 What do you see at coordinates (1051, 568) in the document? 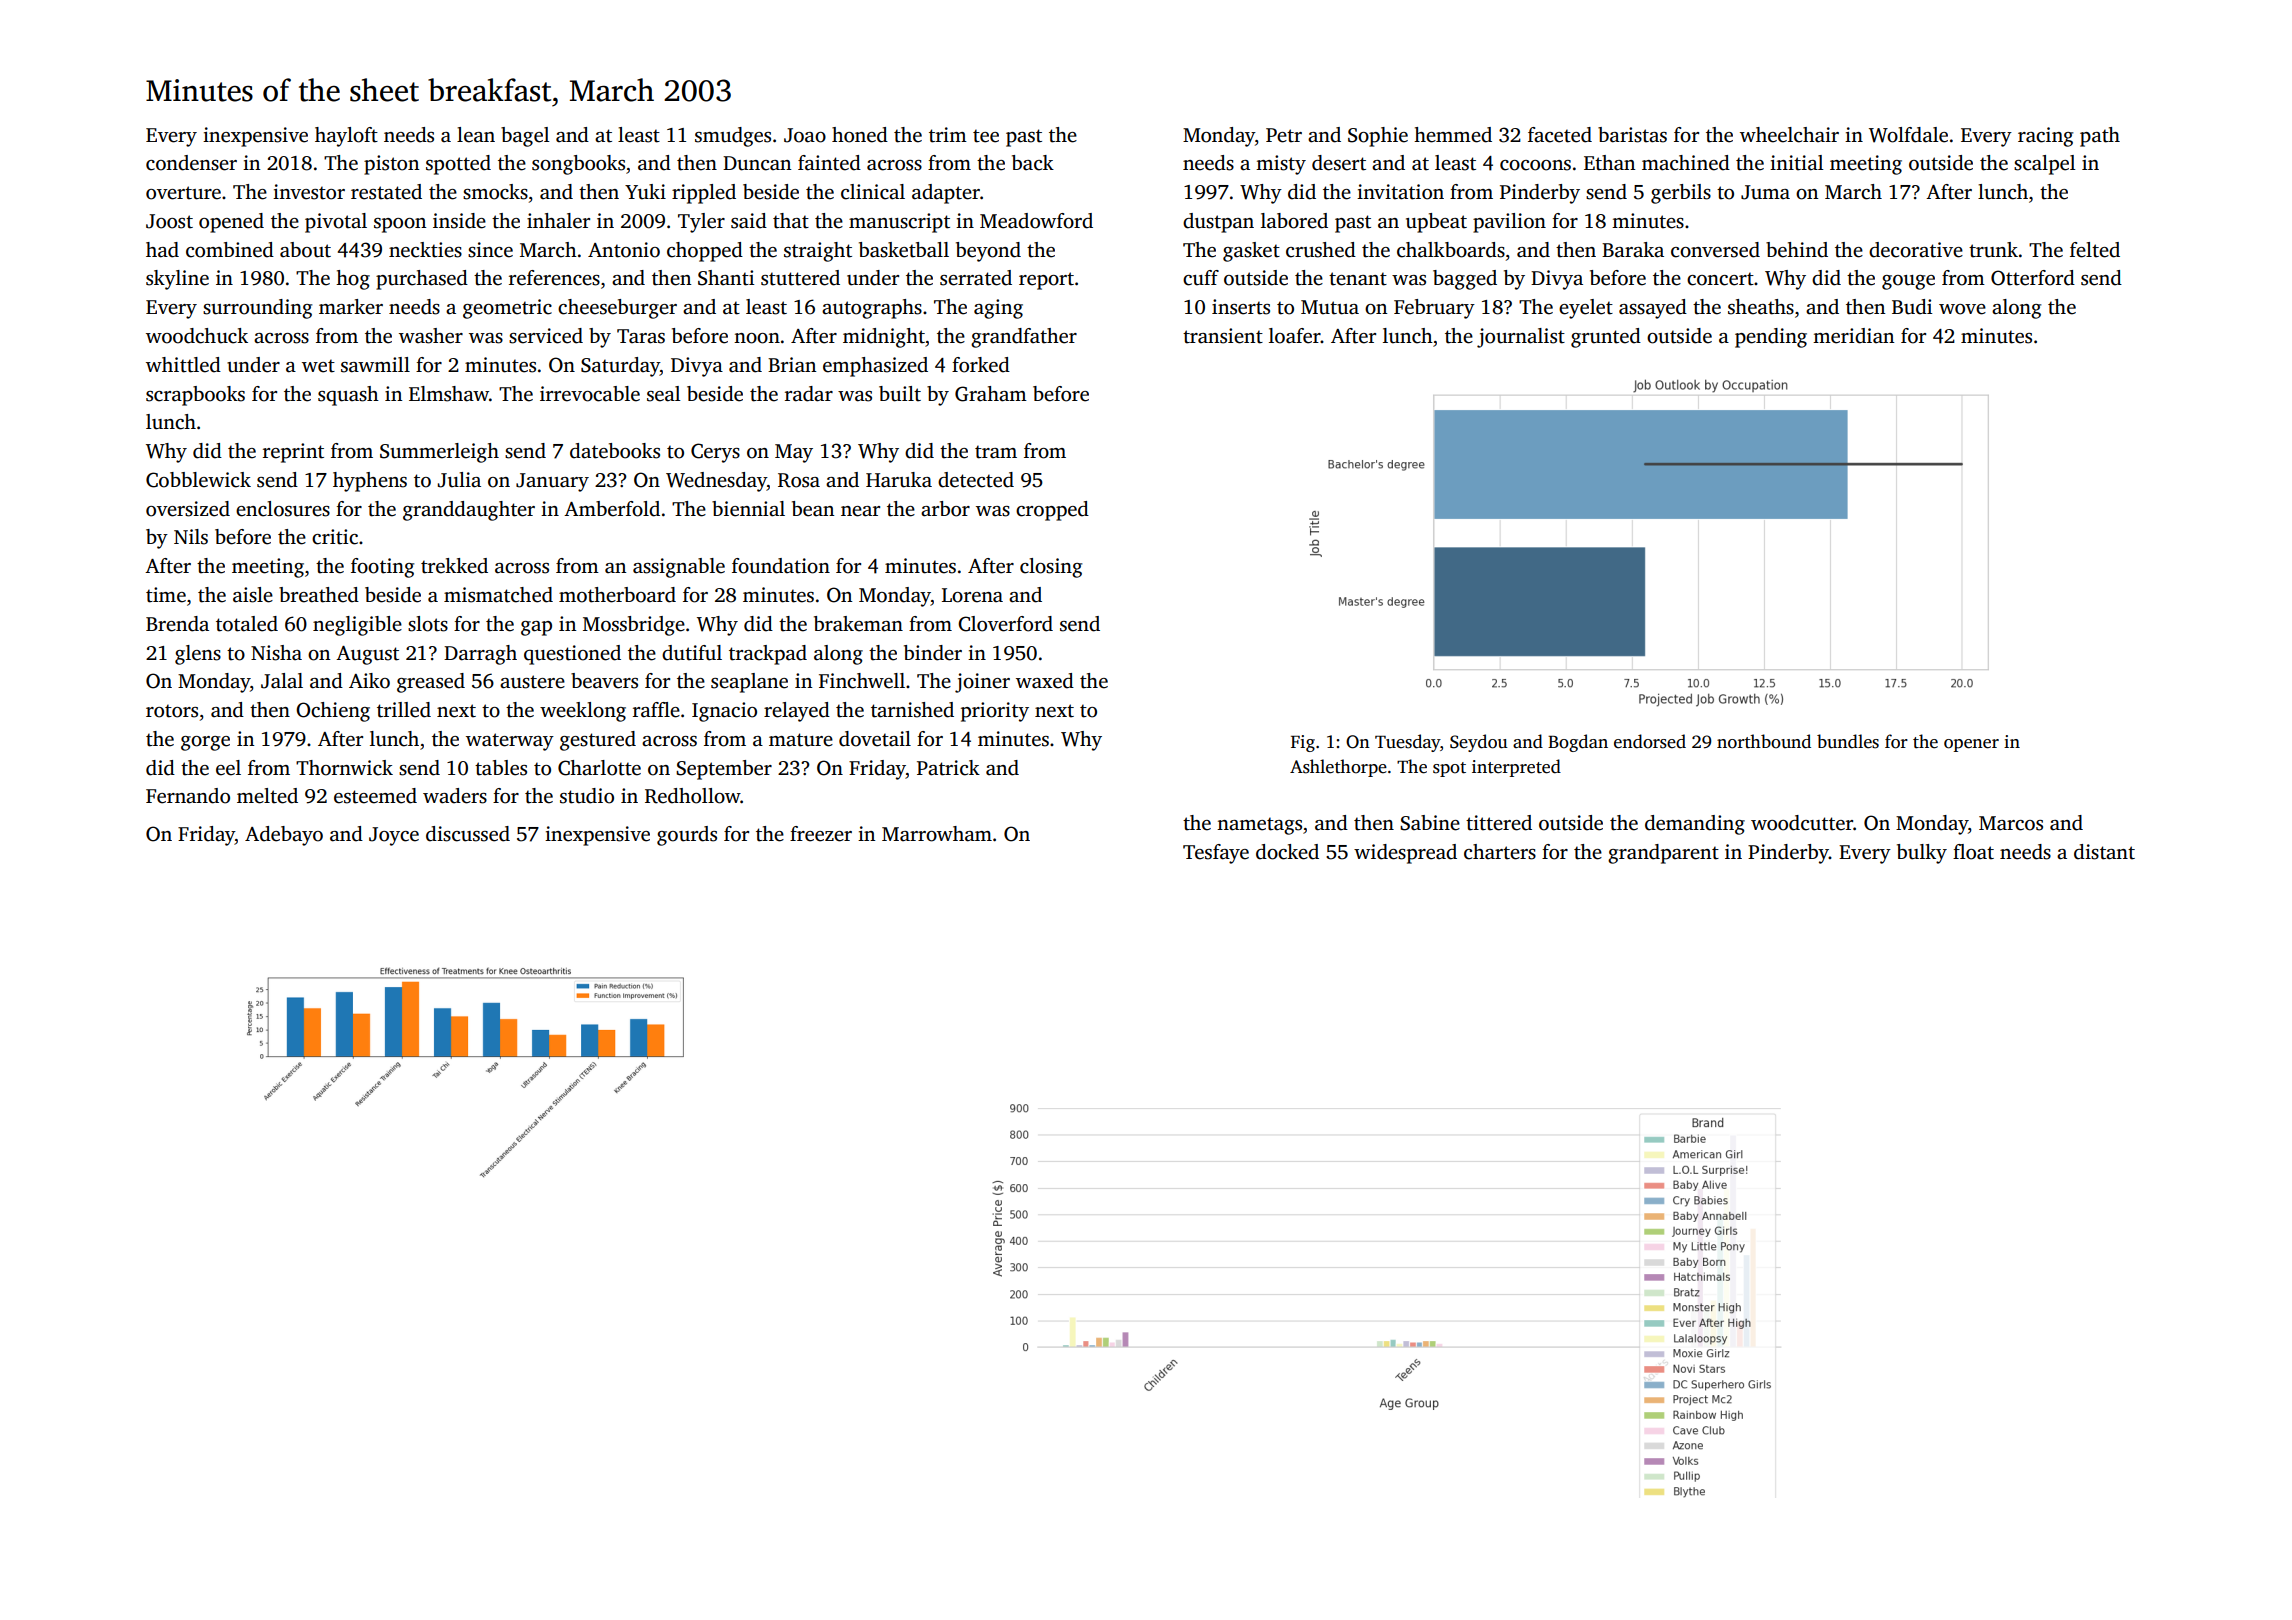
I see `closing` at bounding box center [1051, 568].
